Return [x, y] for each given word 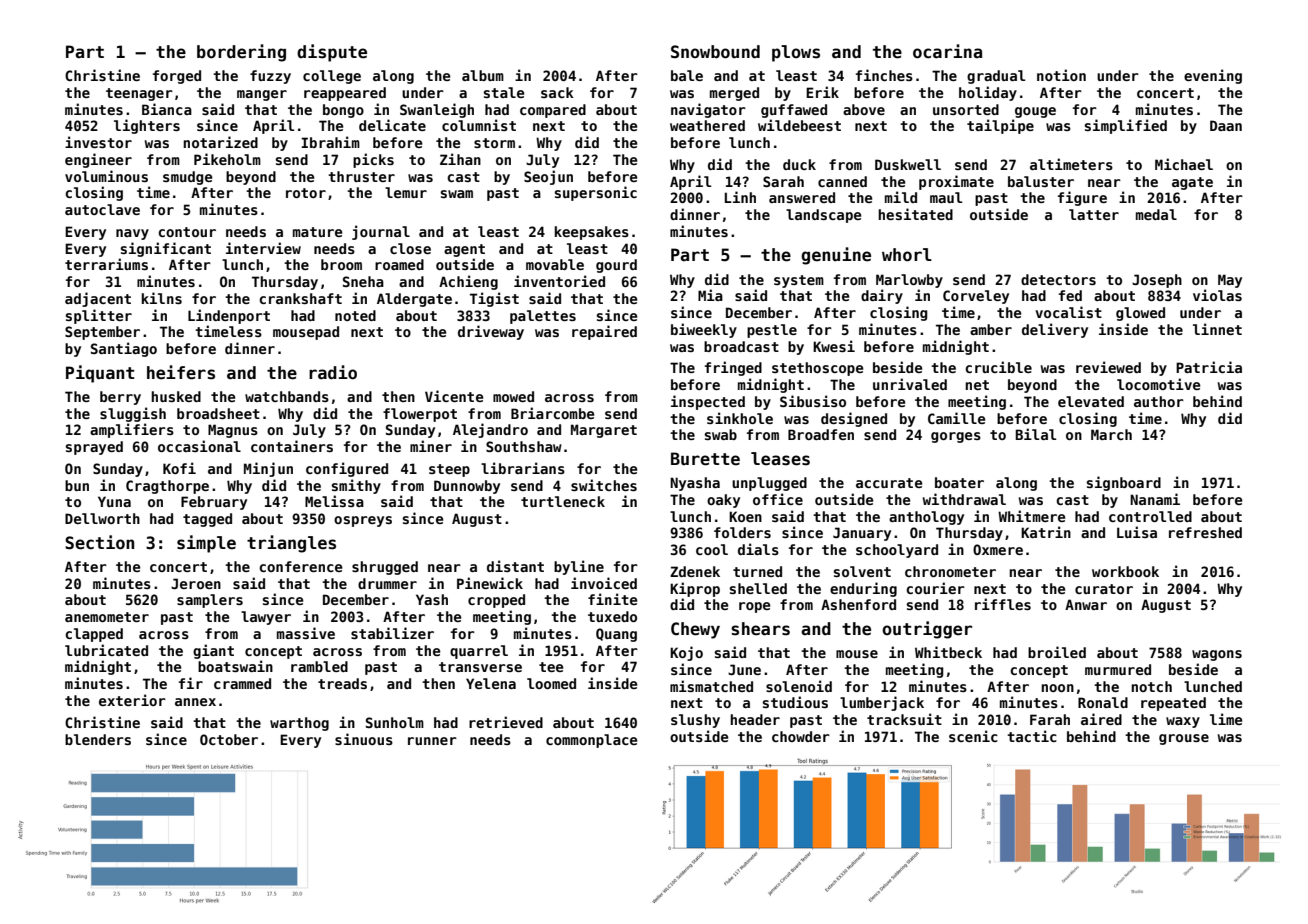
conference [300, 566]
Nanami [1155, 499]
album [483, 75]
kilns [162, 298]
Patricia [1209, 367]
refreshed [1205, 532]
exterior [132, 700]
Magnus [233, 431]
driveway [491, 332]
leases [780, 459]
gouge [1035, 112]
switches [604, 485]
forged [177, 77]
